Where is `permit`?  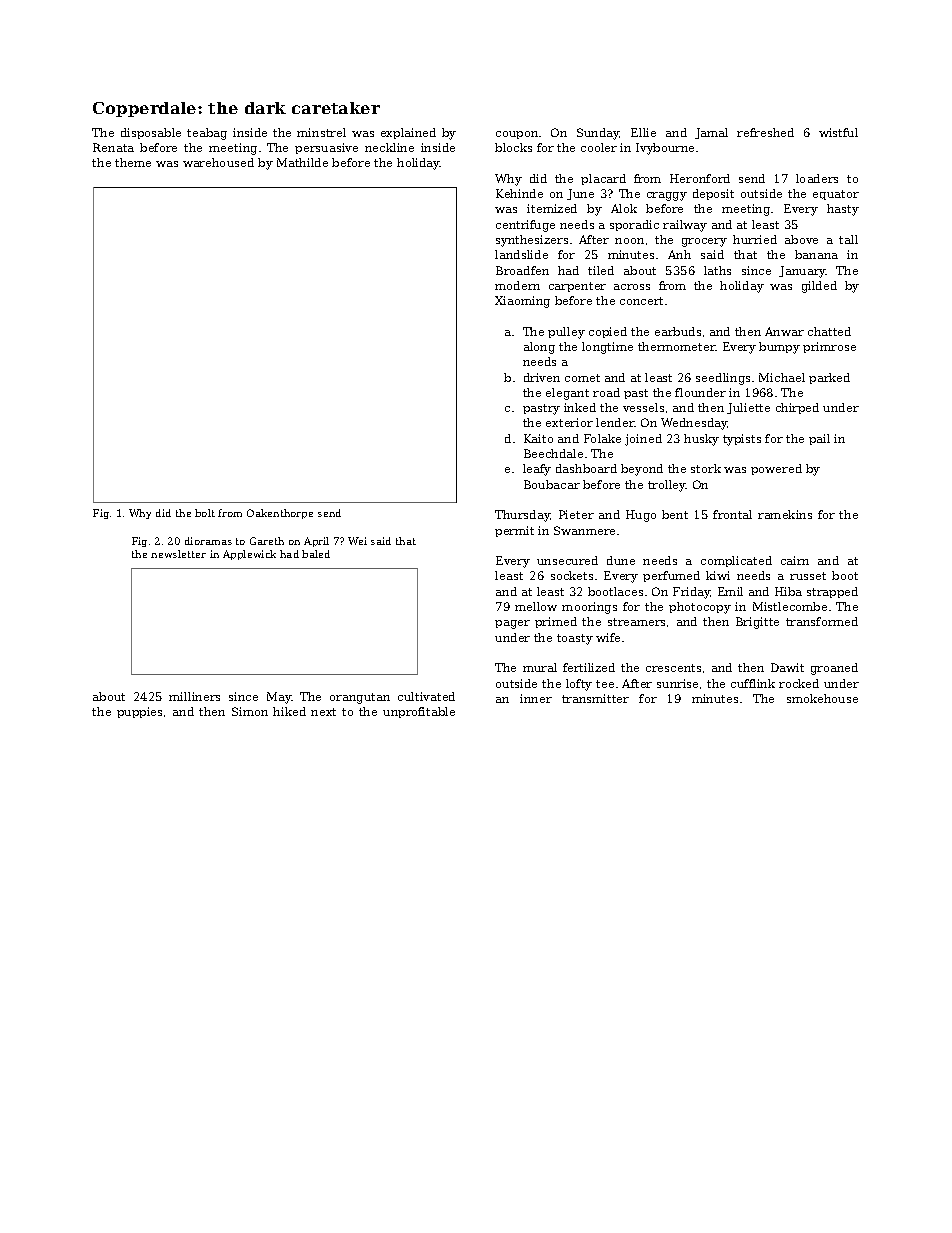 permit is located at coordinates (514, 531).
